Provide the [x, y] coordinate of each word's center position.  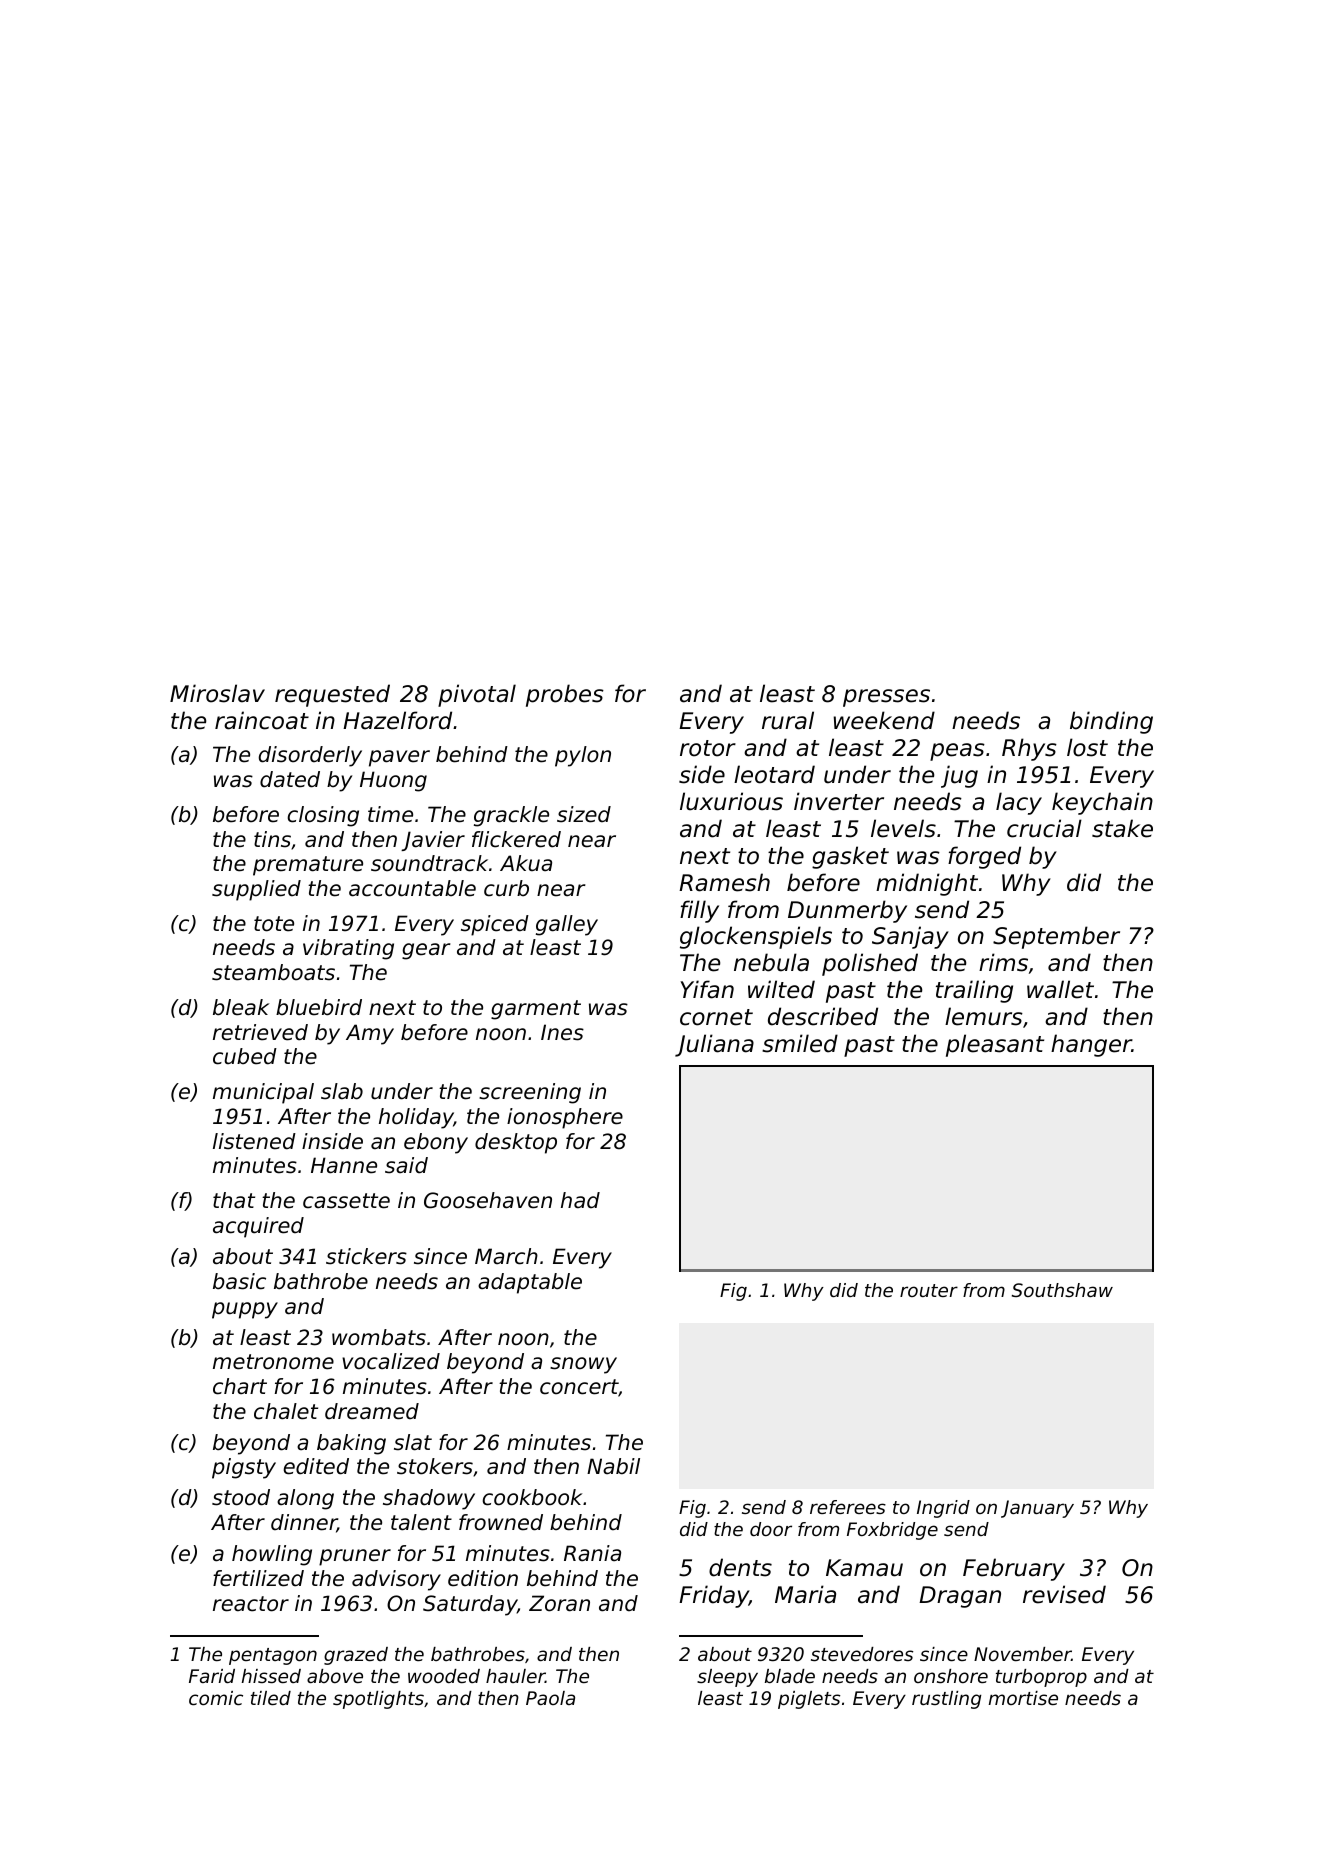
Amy [370, 1034]
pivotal [477, 695]
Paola [550, 1698]
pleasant [995, 1045]
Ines [562, 1032]
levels [903, 828]
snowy [583, 1365]
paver [399, 758]
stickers [366, 1256]
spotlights [378, 1700]
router [929, 1290]
